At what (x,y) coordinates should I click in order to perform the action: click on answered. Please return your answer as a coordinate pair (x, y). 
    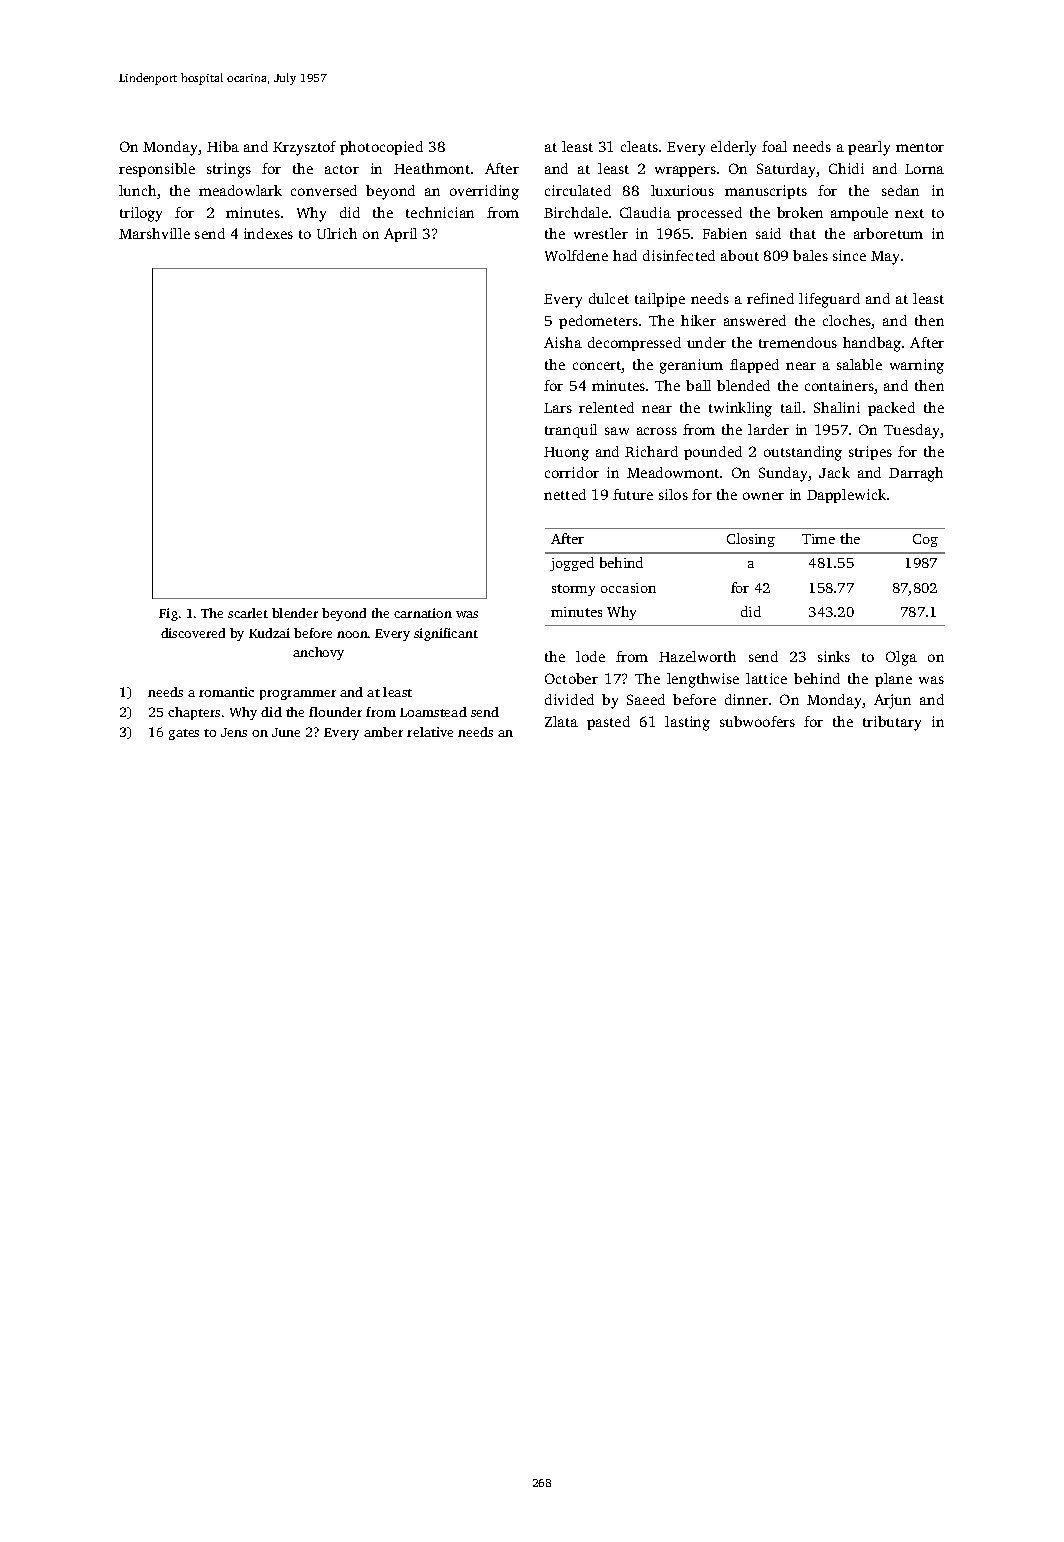
    Looking at the image, I should click on (755, 320).
